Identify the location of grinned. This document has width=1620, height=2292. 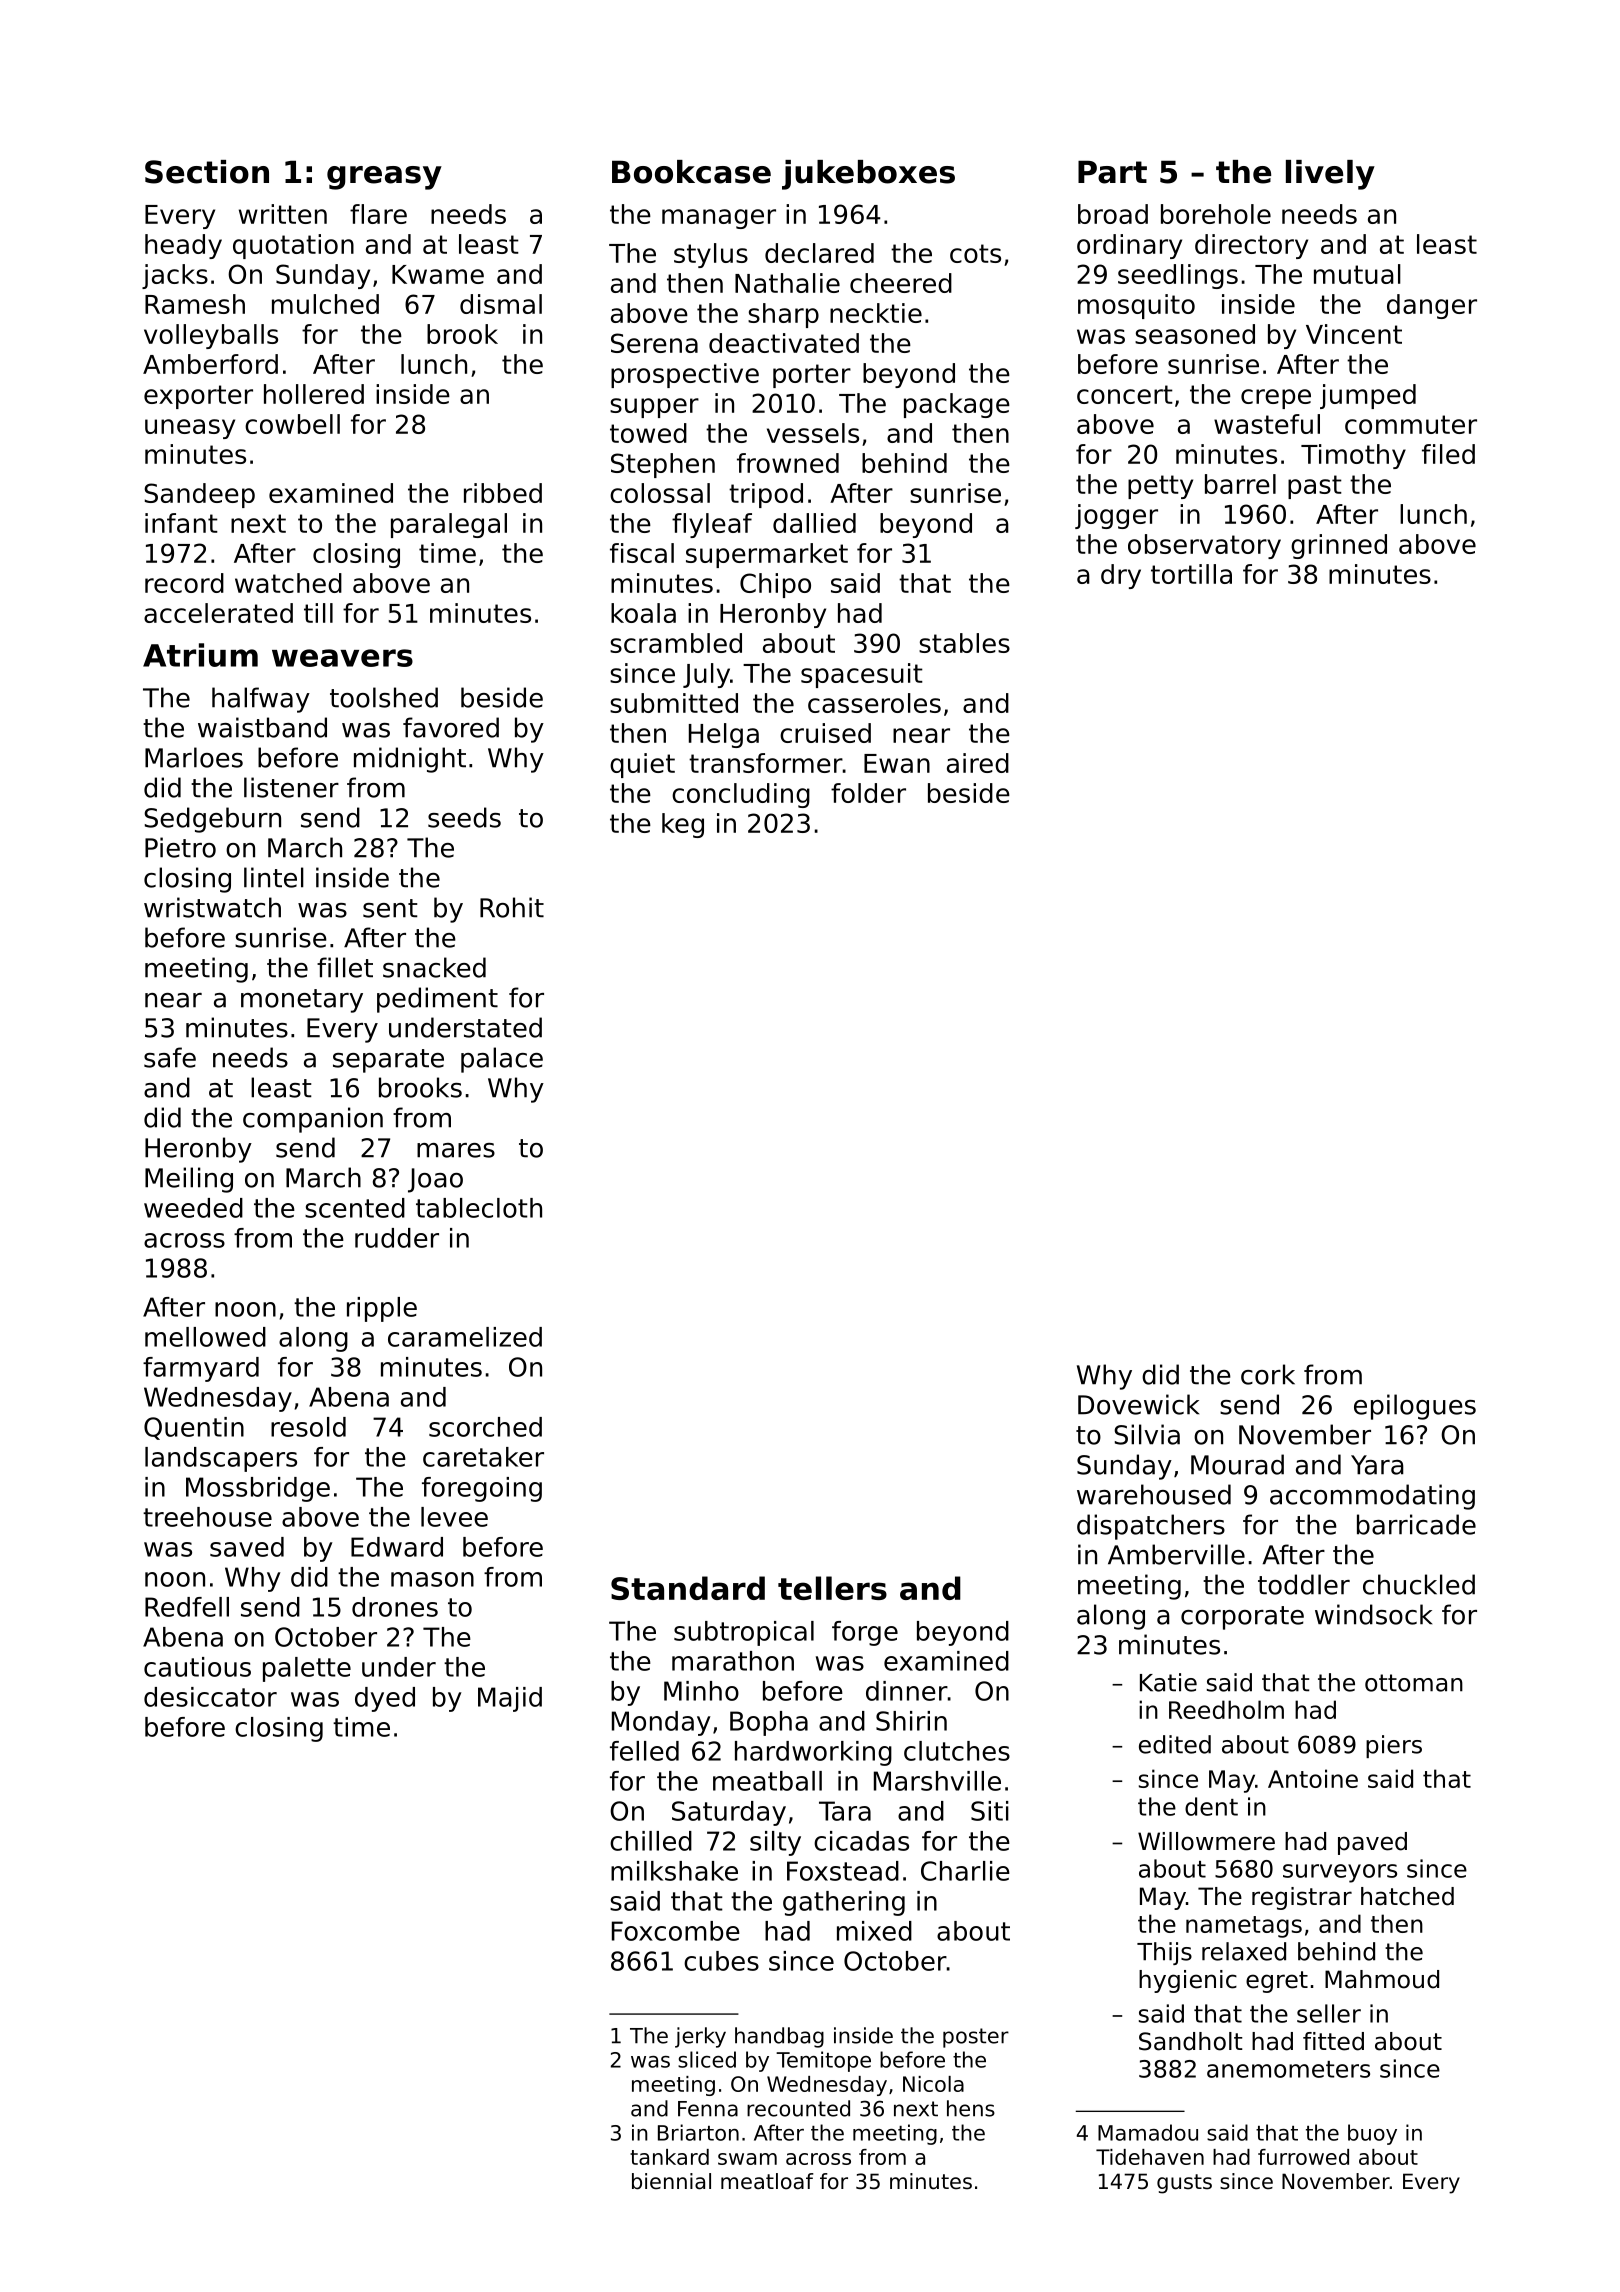
(1339, 546).
